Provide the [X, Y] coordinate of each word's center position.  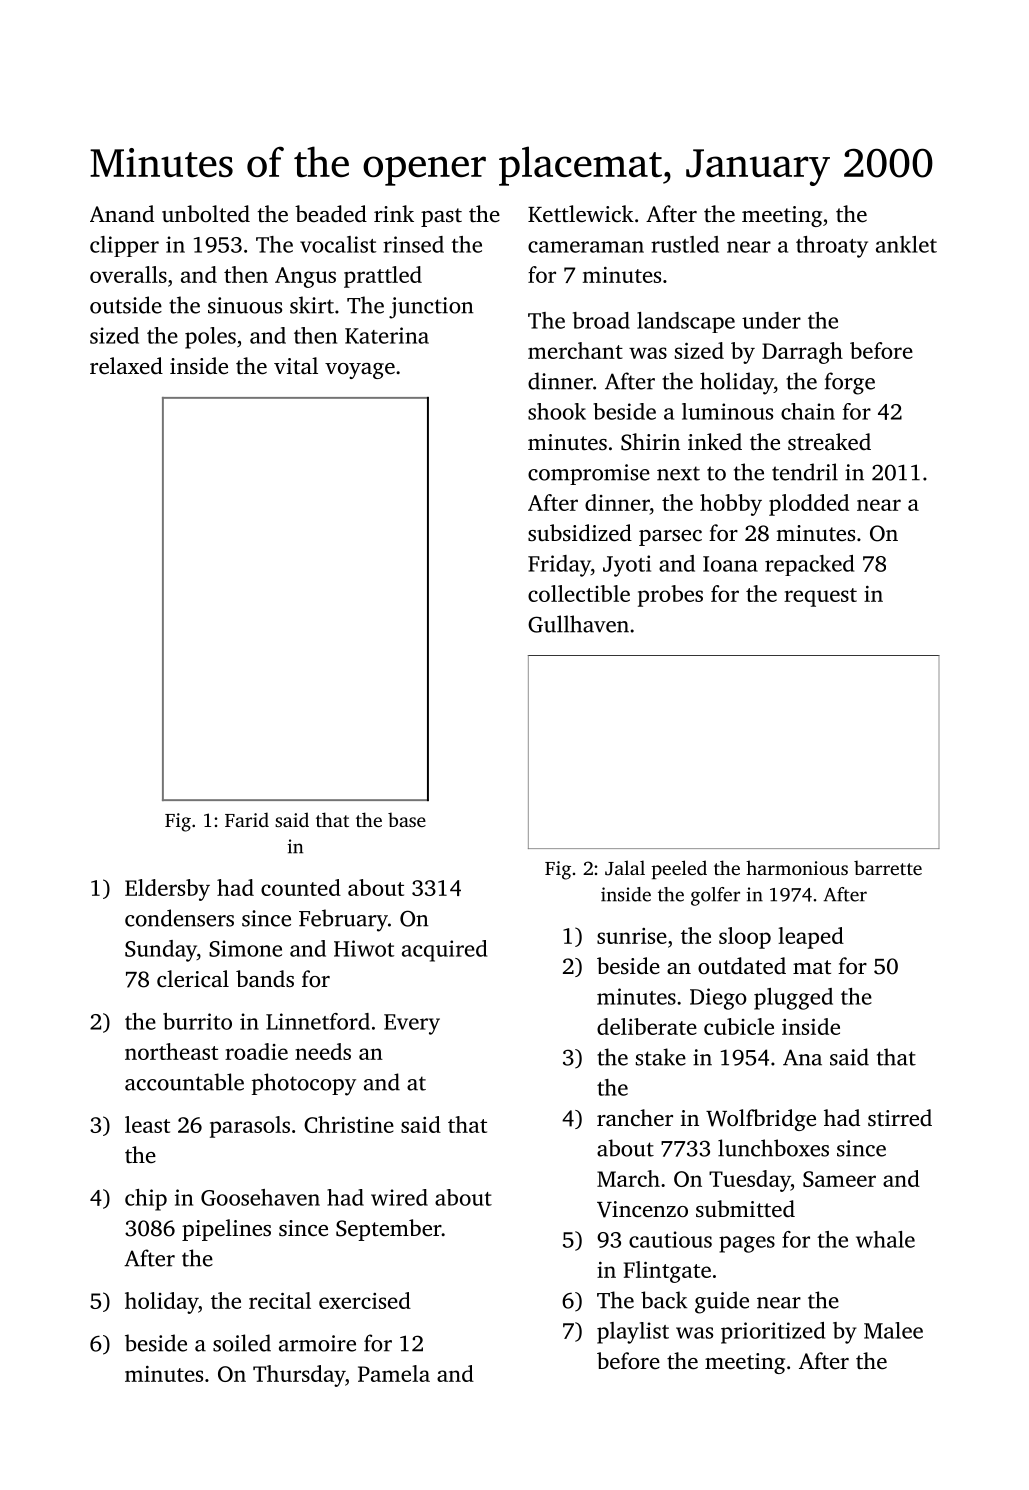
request [820, 597]
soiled [242, 1343]
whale [885, 1239]
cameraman [586, 247]
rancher [635, 1118]
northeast [171, 1051]
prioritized [773, 1333]
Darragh [802, 353]
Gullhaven [578, 624]
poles [210, 338]
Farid [247, 819]
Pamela [394, 1373]
